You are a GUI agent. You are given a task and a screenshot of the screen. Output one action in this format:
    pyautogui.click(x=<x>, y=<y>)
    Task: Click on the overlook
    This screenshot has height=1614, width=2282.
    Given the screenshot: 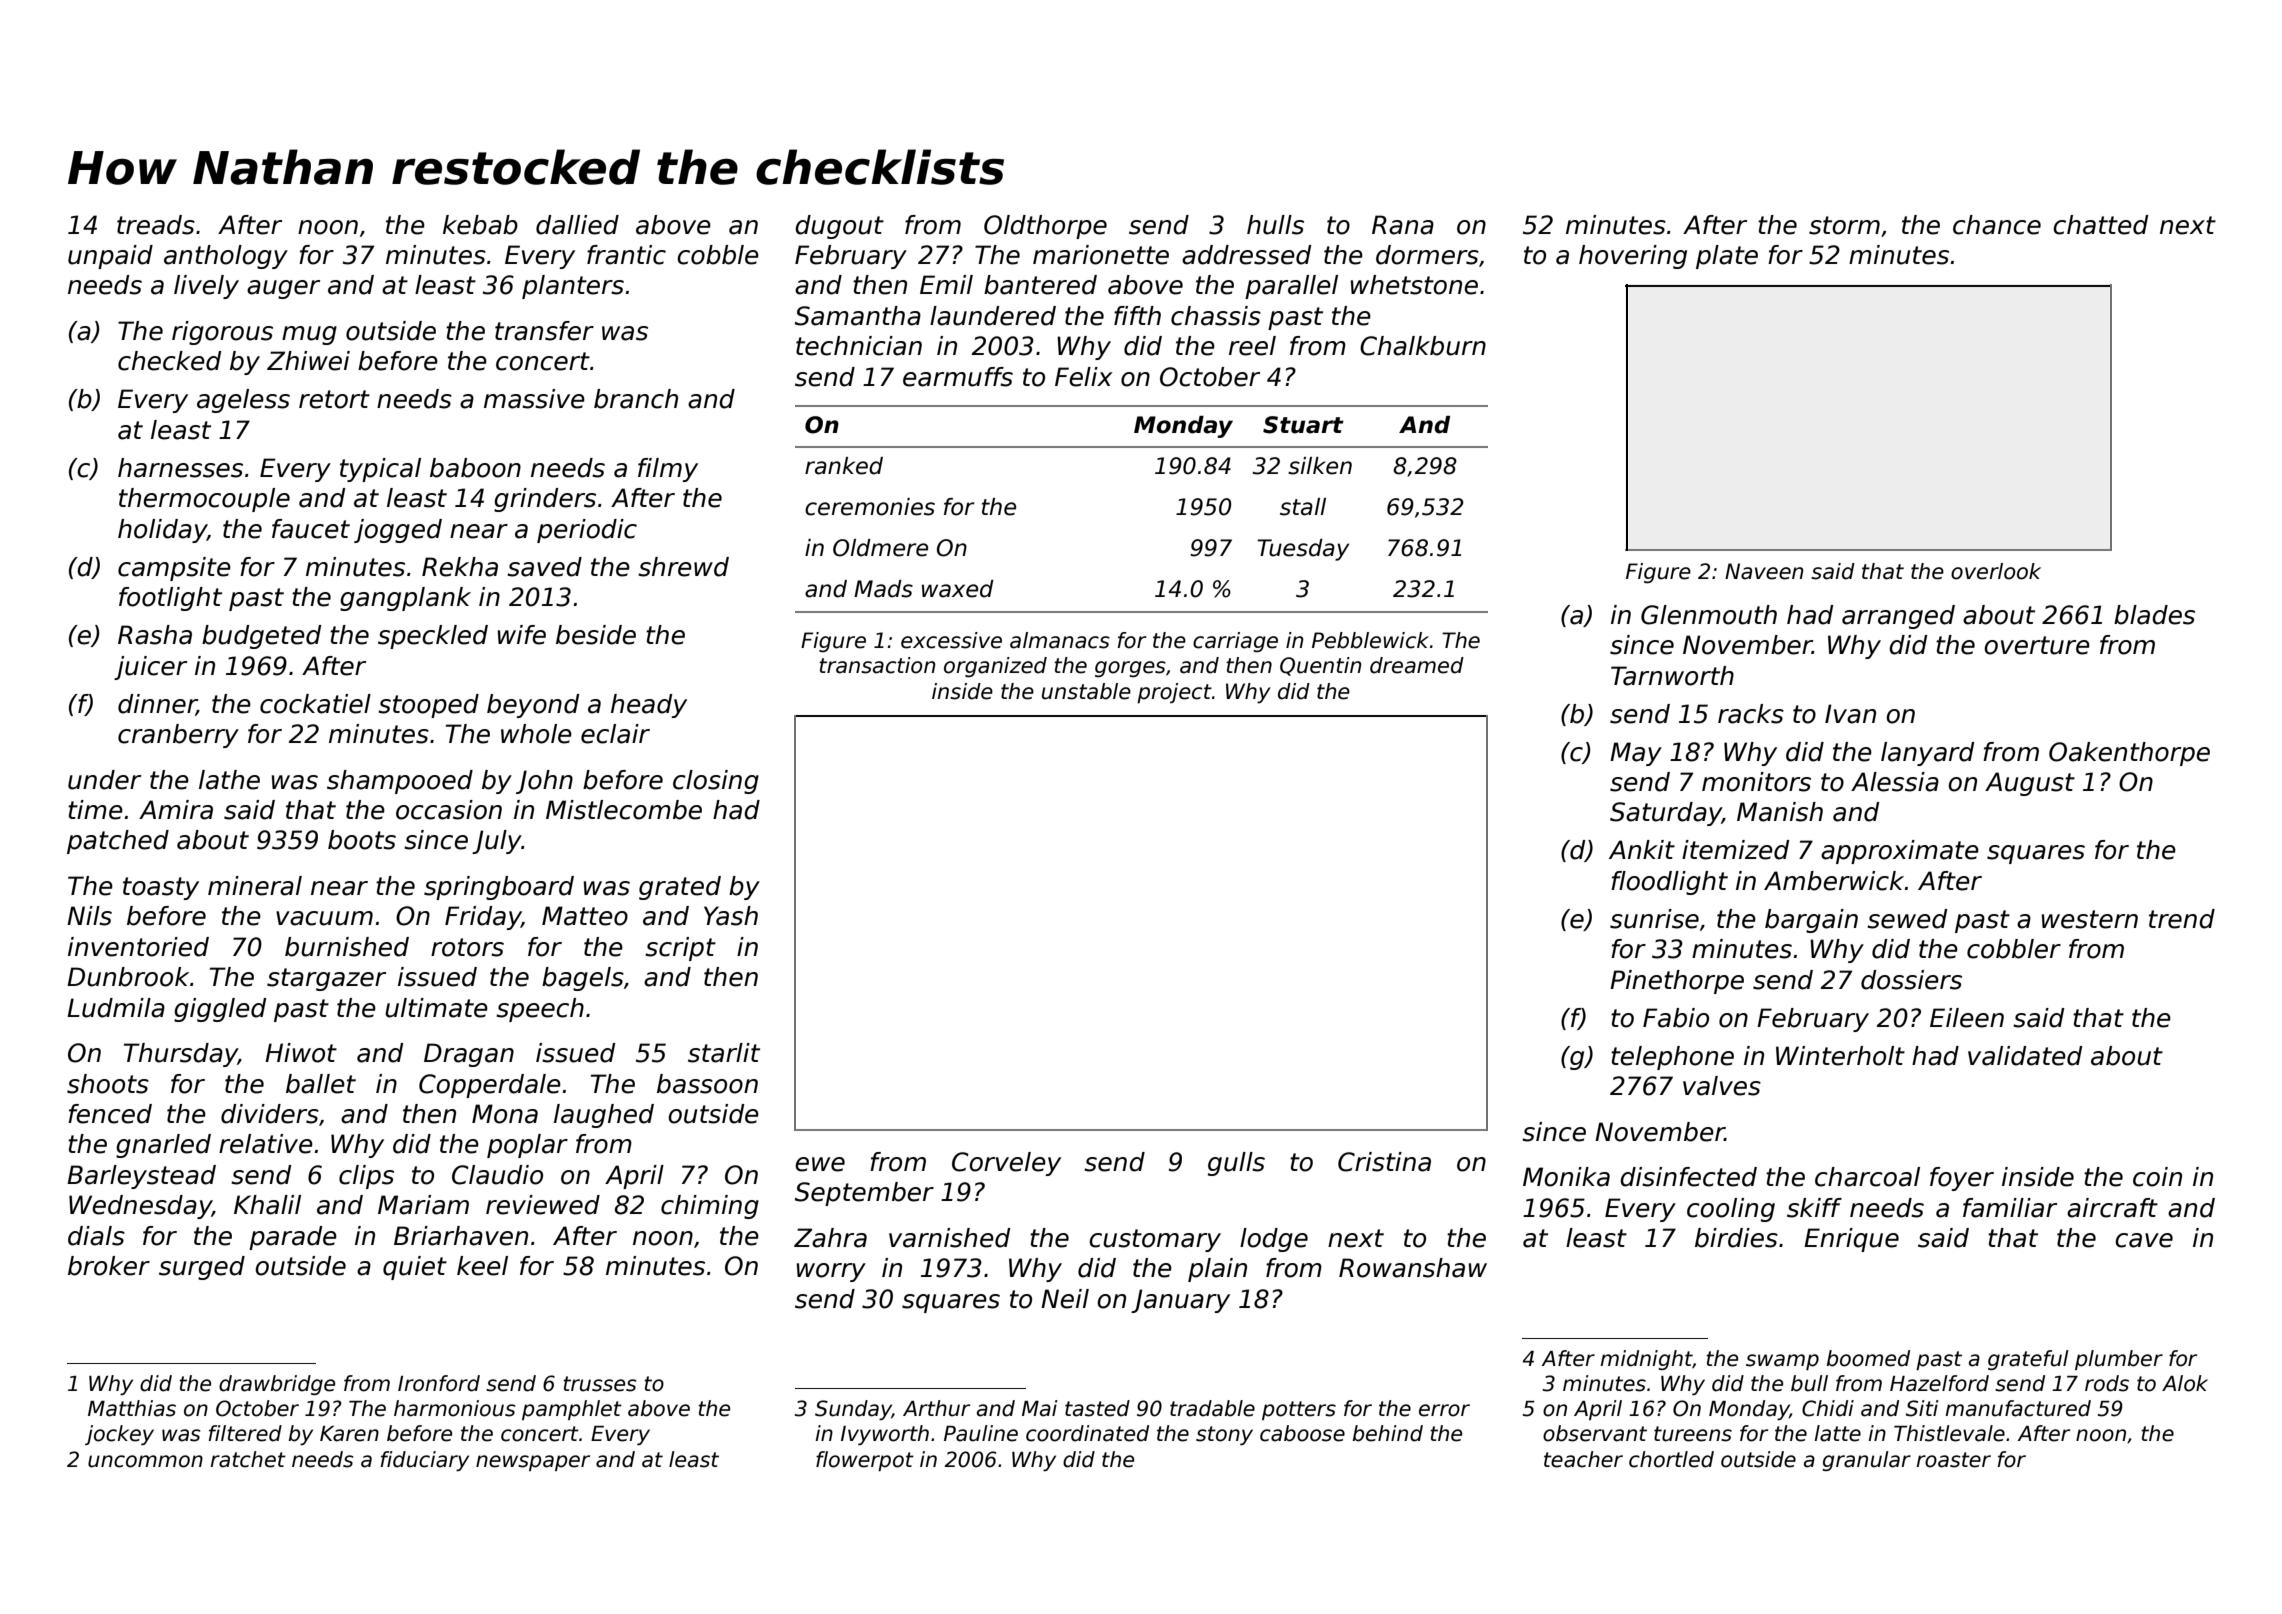 What is the action you would take?
    pyautogui.click(x=1996, y=571)
